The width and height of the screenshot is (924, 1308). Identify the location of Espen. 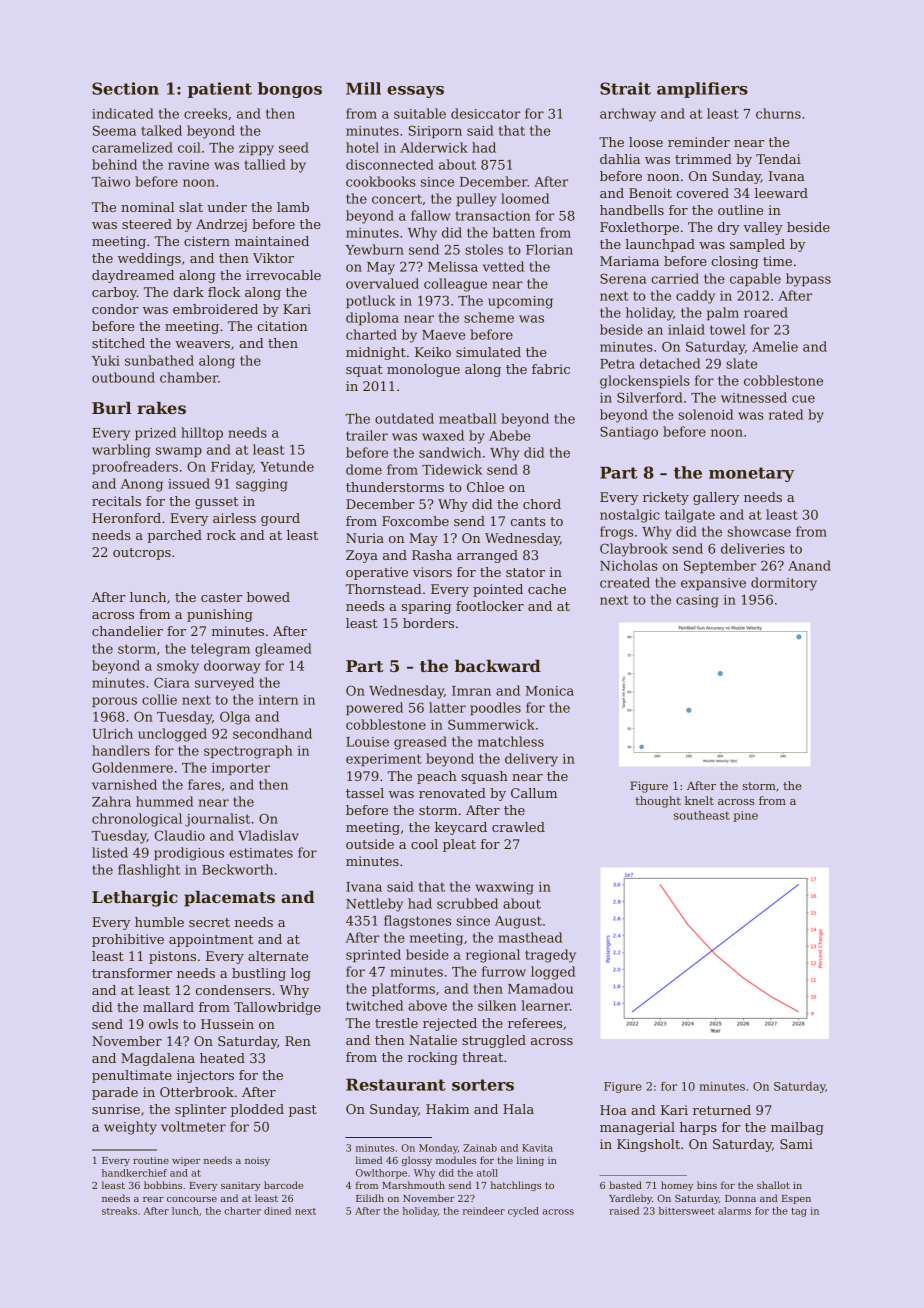
(796, 1199).
